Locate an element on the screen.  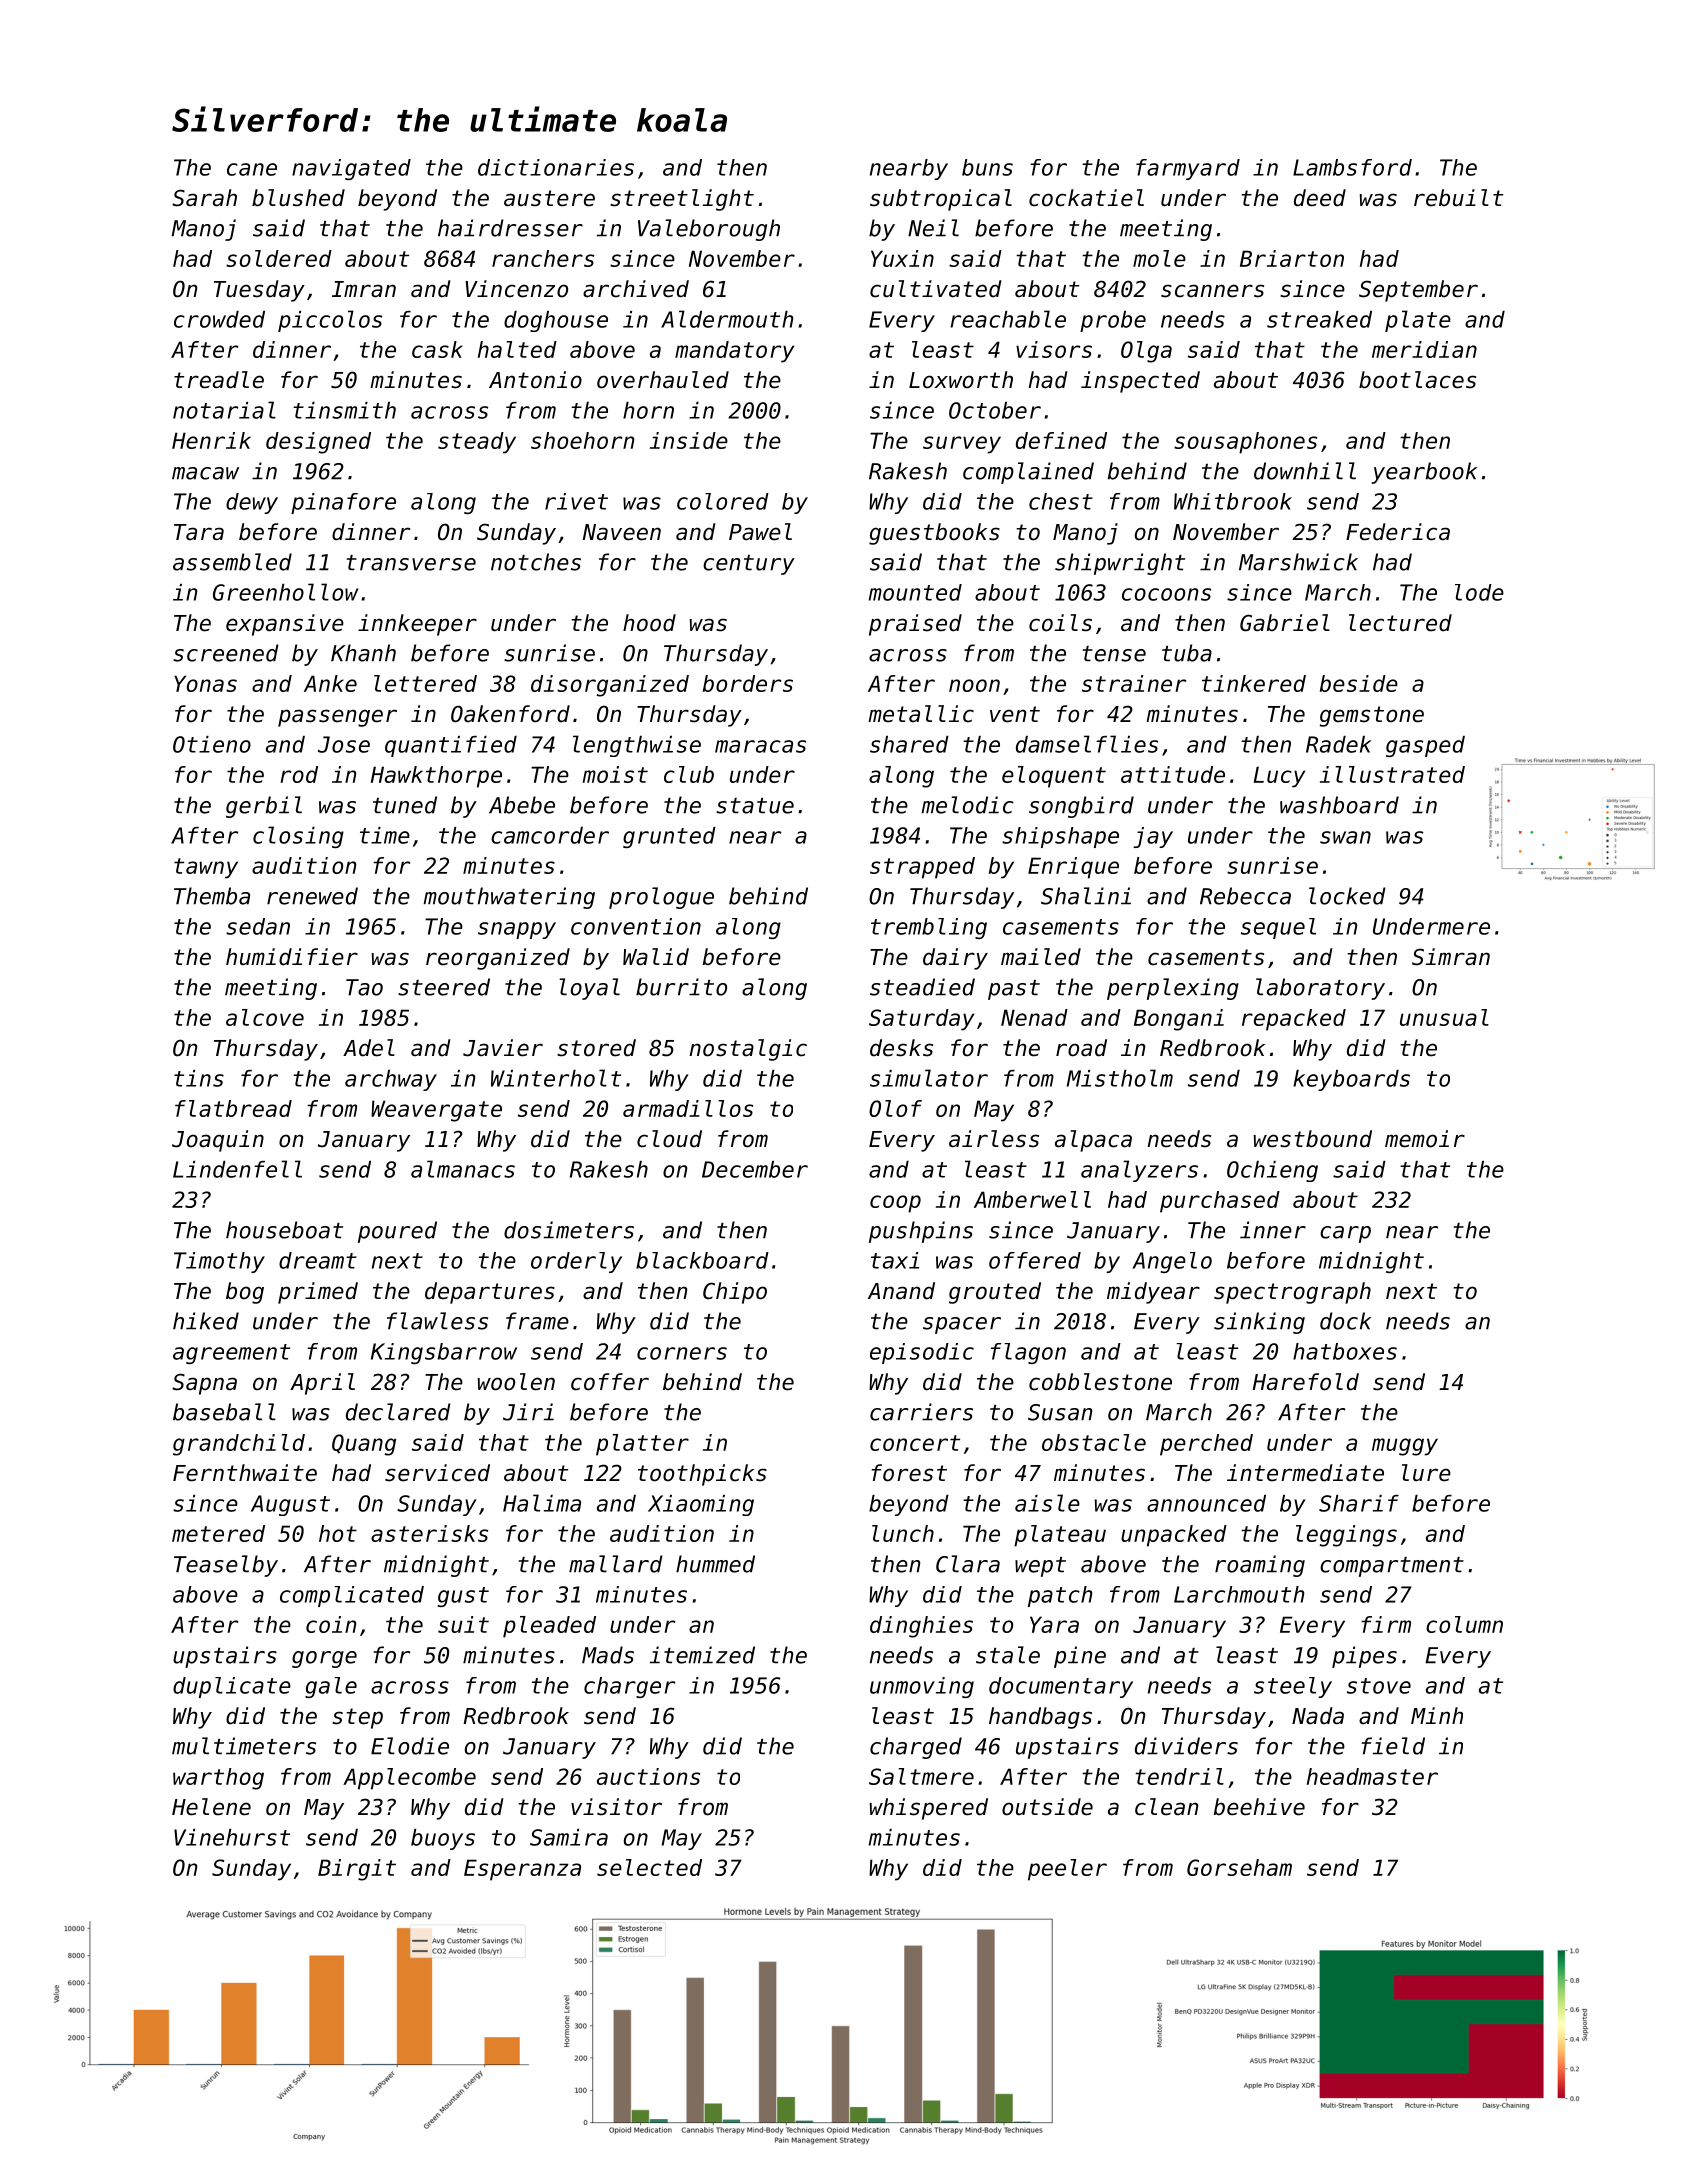
handbags is located at coordinates (1040, 1718).
